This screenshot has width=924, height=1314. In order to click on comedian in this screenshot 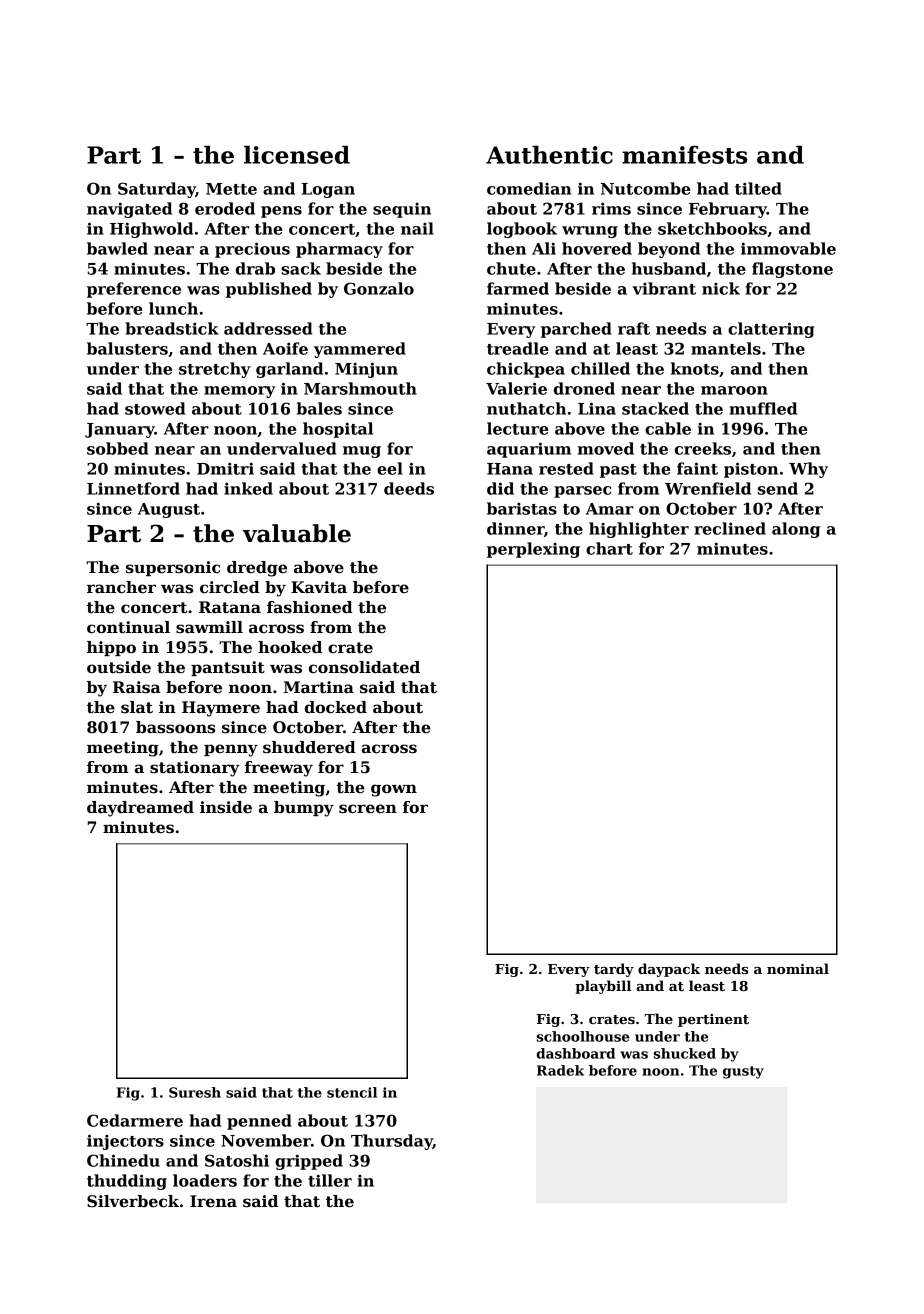, I will do `click(529, 188)`.
